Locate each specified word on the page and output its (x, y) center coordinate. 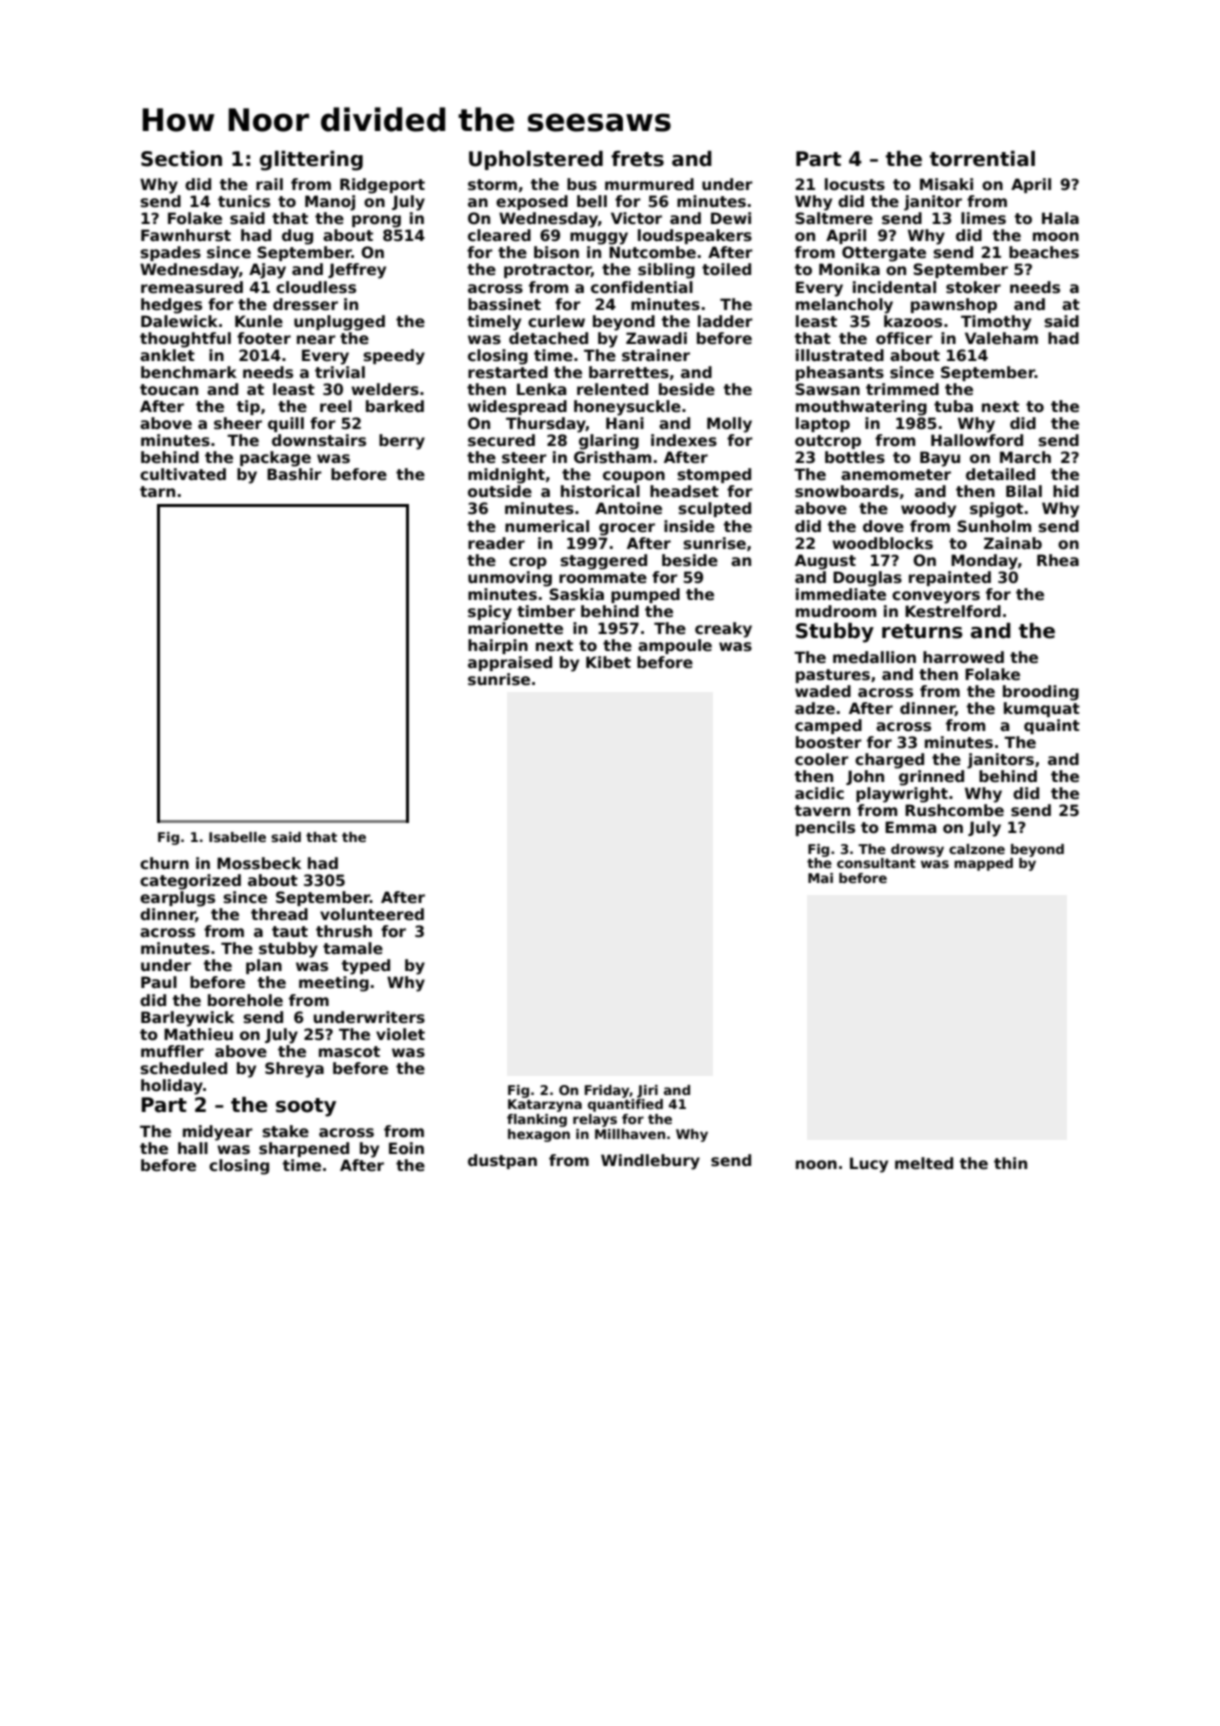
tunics (244, 201)
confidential (642, 287)
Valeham (1001, 338)
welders (385, 389)
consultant (876, 863)
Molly (729, 425)
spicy (490, 613)
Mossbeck (259, 863)
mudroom (836, 611)
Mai (820, 878)
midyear (218, 1133)
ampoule (675, 646)
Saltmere (834, 218)
